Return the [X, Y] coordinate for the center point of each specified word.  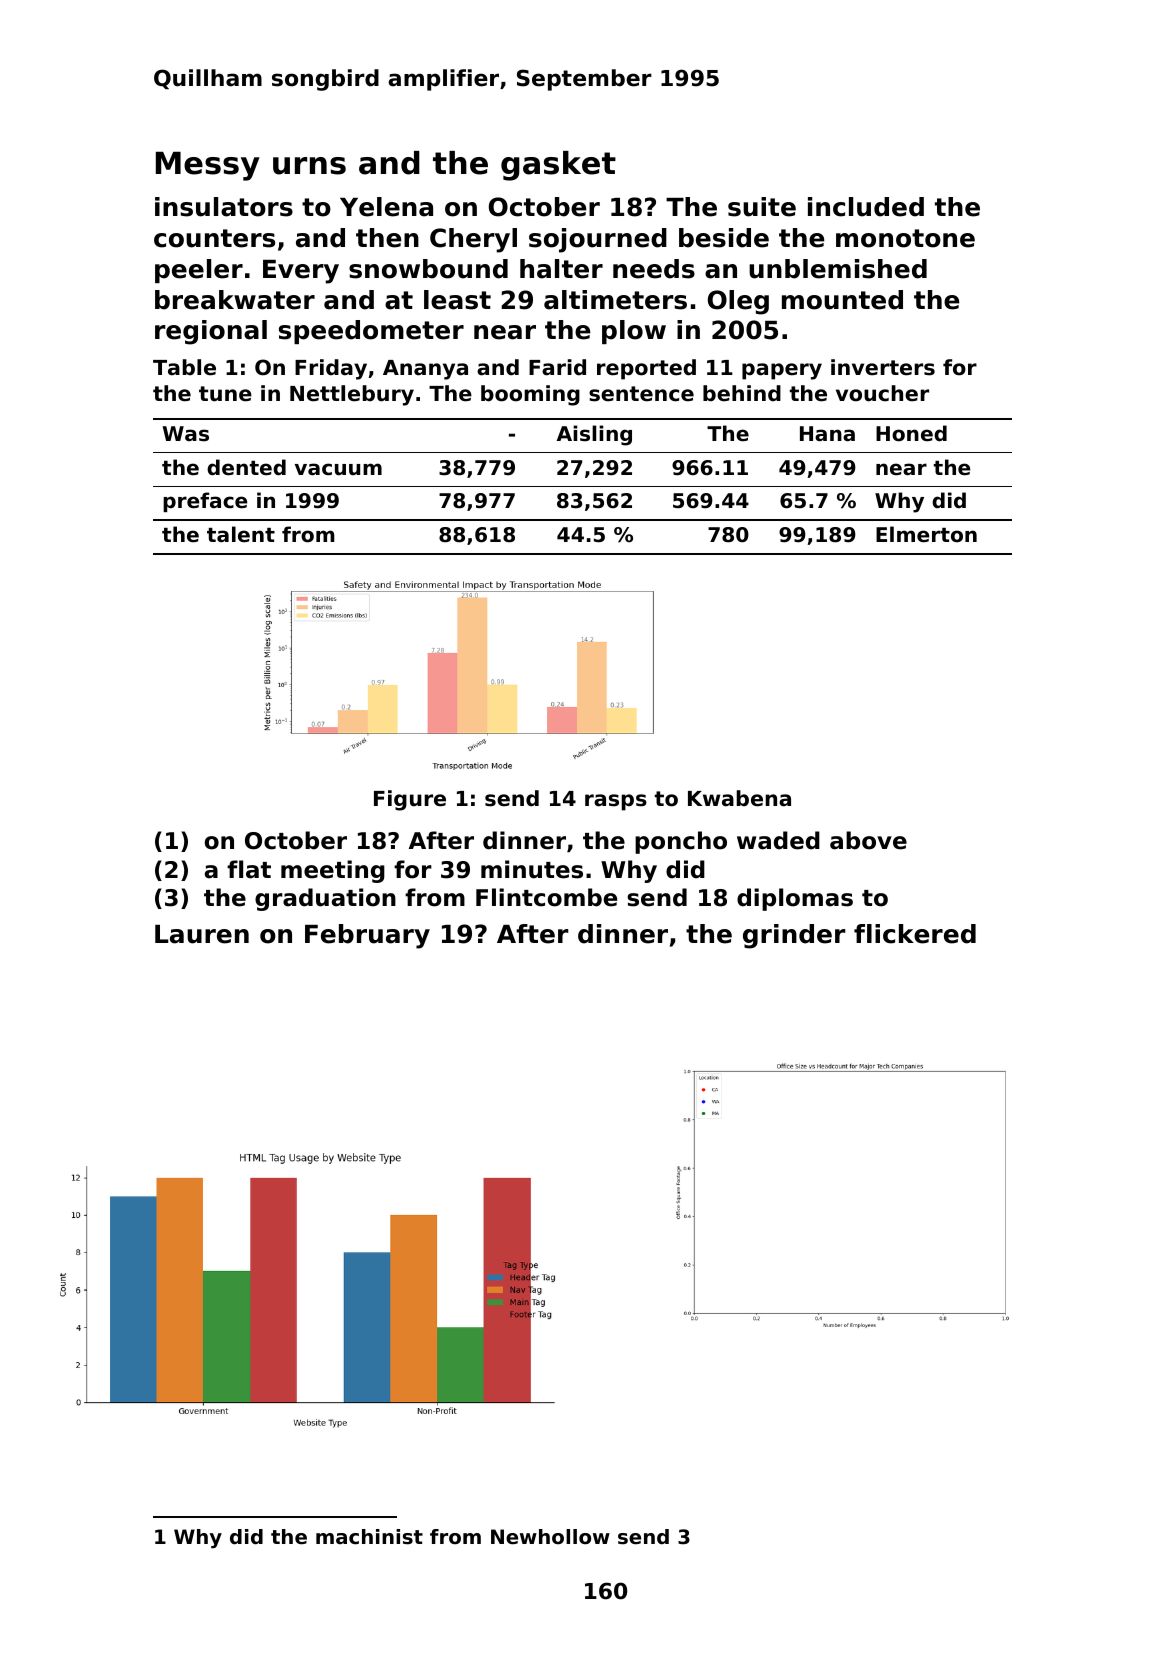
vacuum [338, 469]
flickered [915, 934]
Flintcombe [546, 897]
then [387, 238]
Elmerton [926, 534]
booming [530, 395]
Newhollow [550, 1537]
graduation [325, 899]
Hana [827, 434]
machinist [369, 1537]
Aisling [594, 435]
